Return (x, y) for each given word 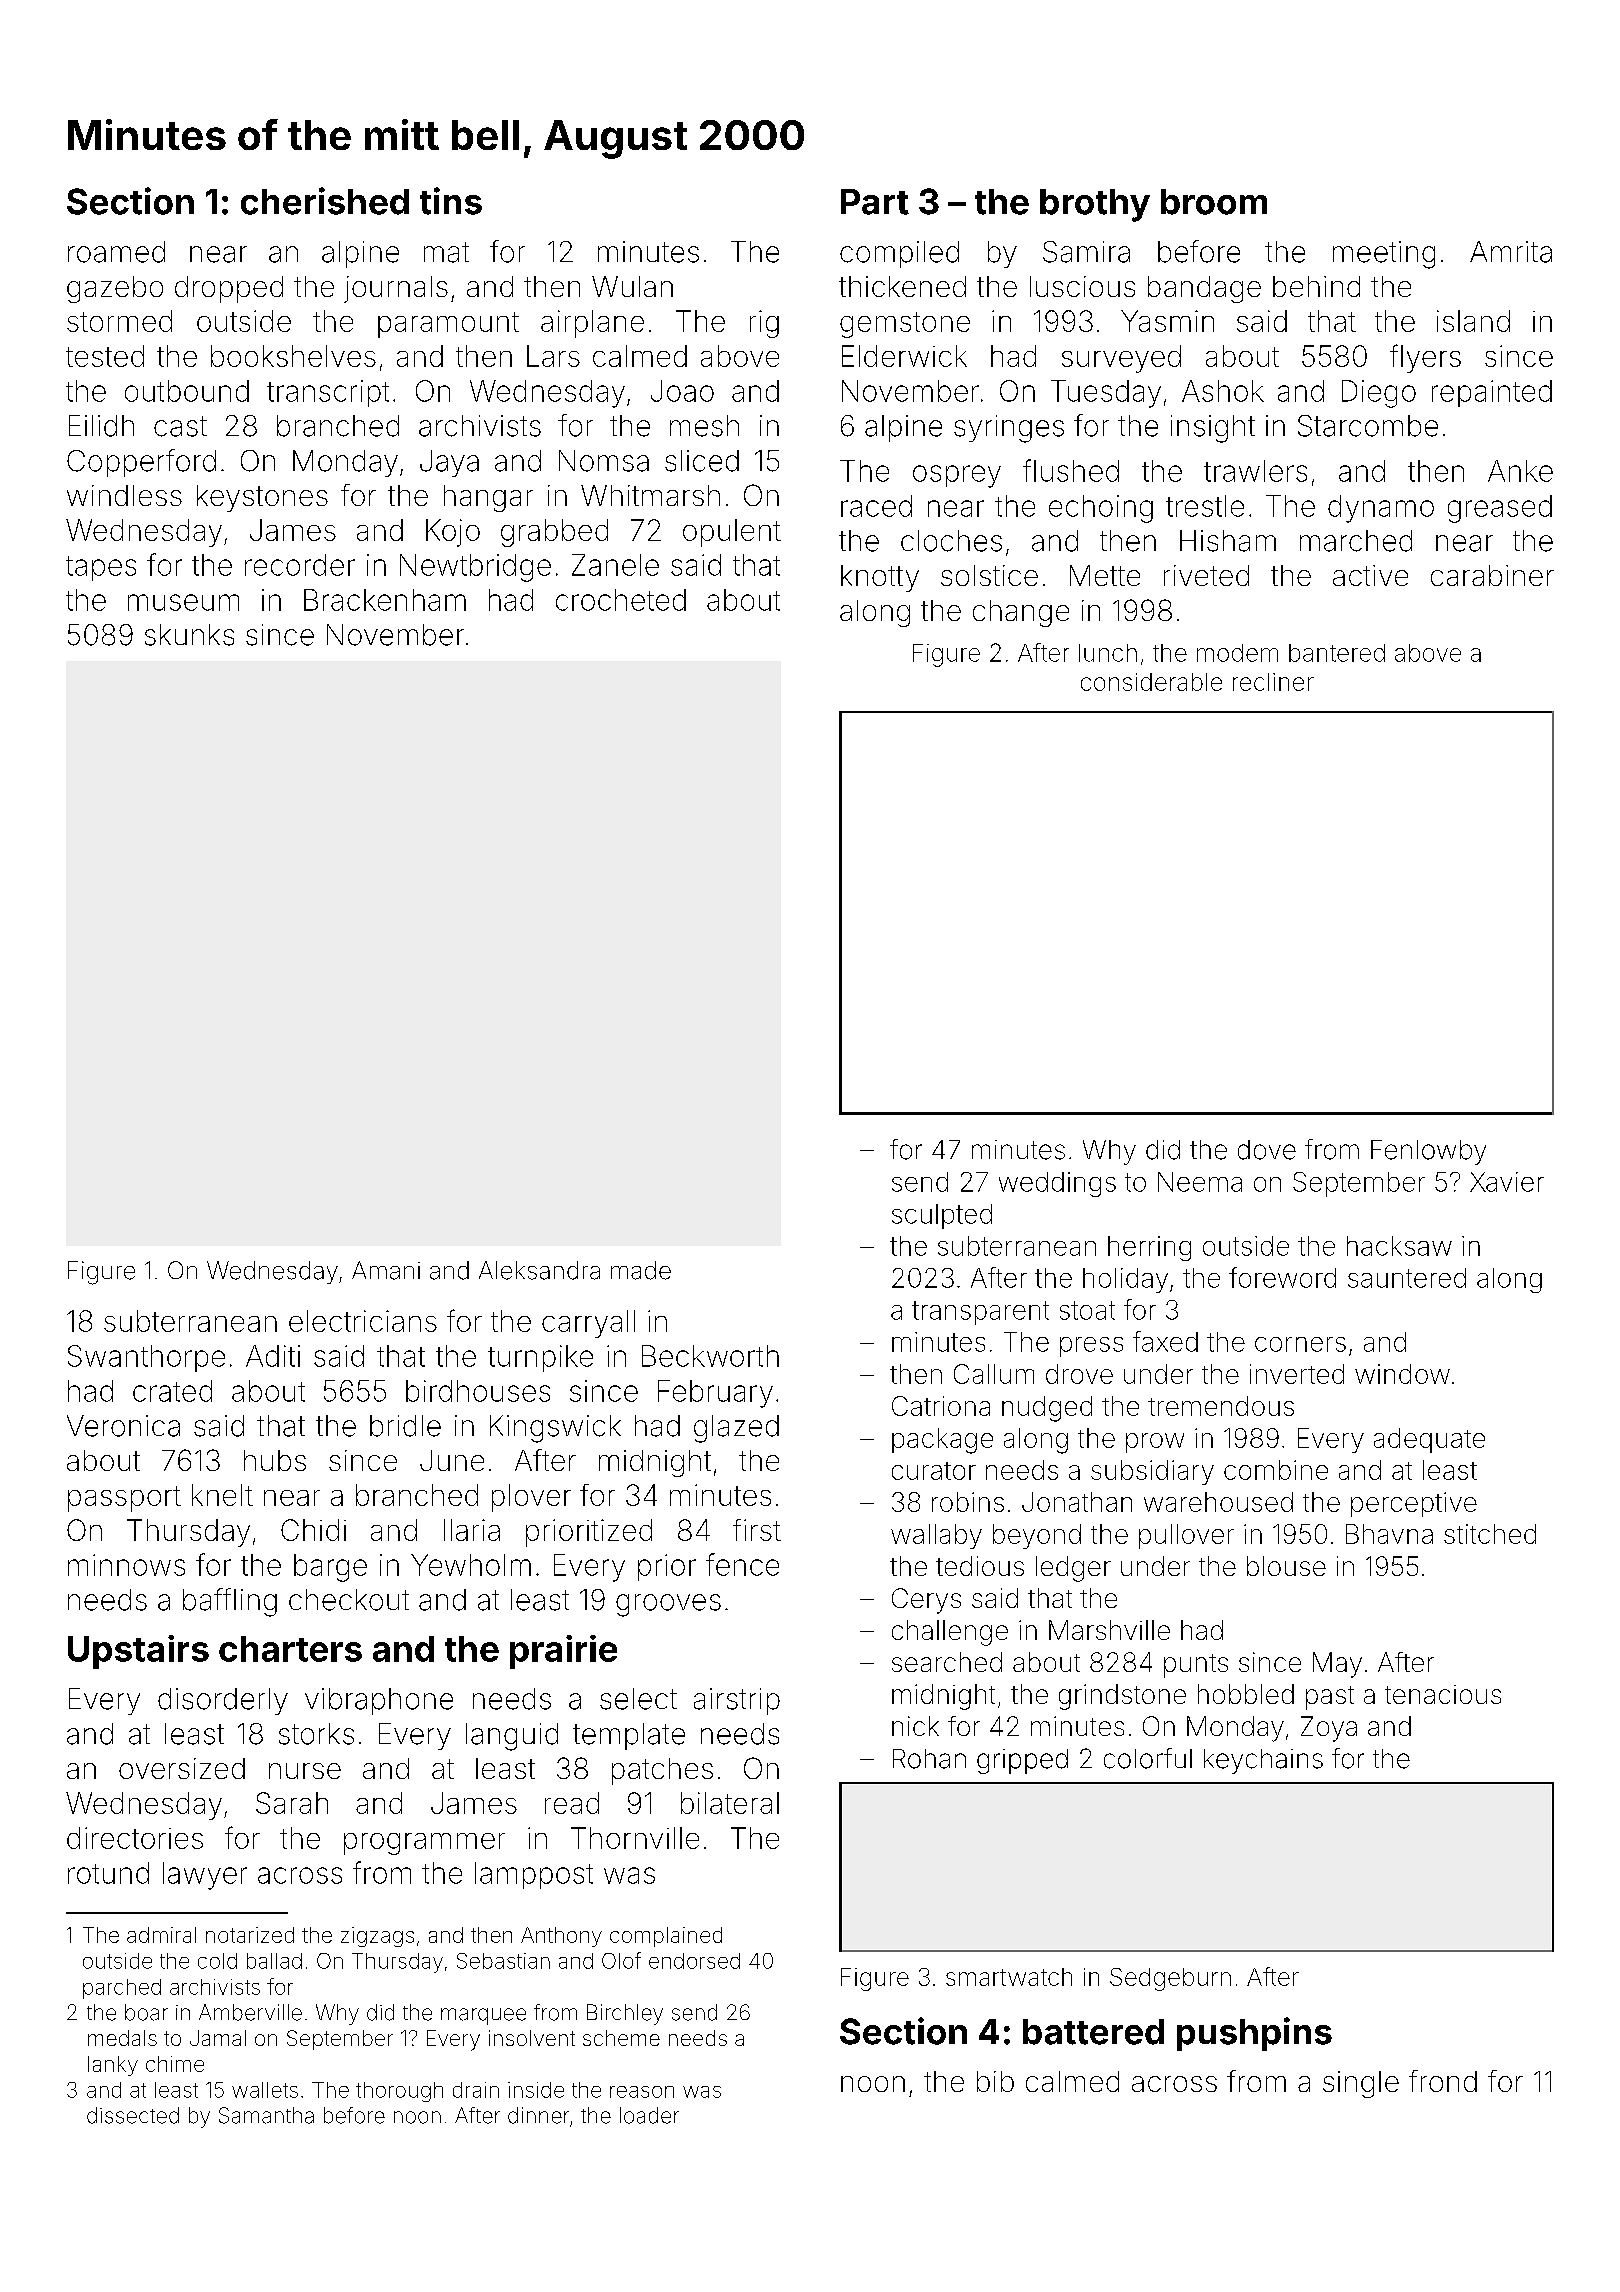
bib (995, 2081)
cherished (325, 201)
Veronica (123, 1426)
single (1361, 2084)
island (1473, 321)
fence (742, 1564)
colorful (1148, 1758)
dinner (538, 2115)
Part (875, 202)
